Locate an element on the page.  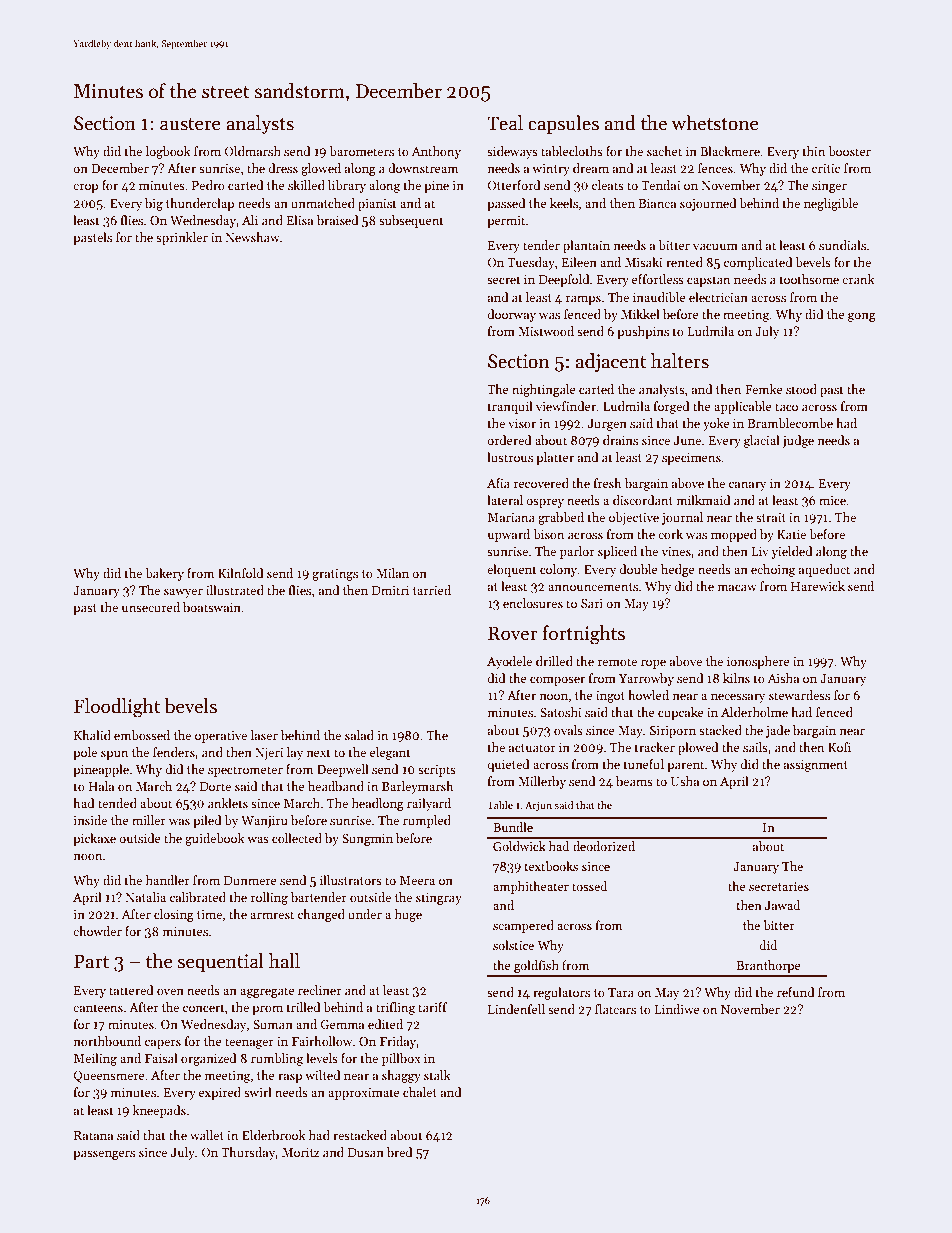
Milan is located at coordinates (392, 573).
